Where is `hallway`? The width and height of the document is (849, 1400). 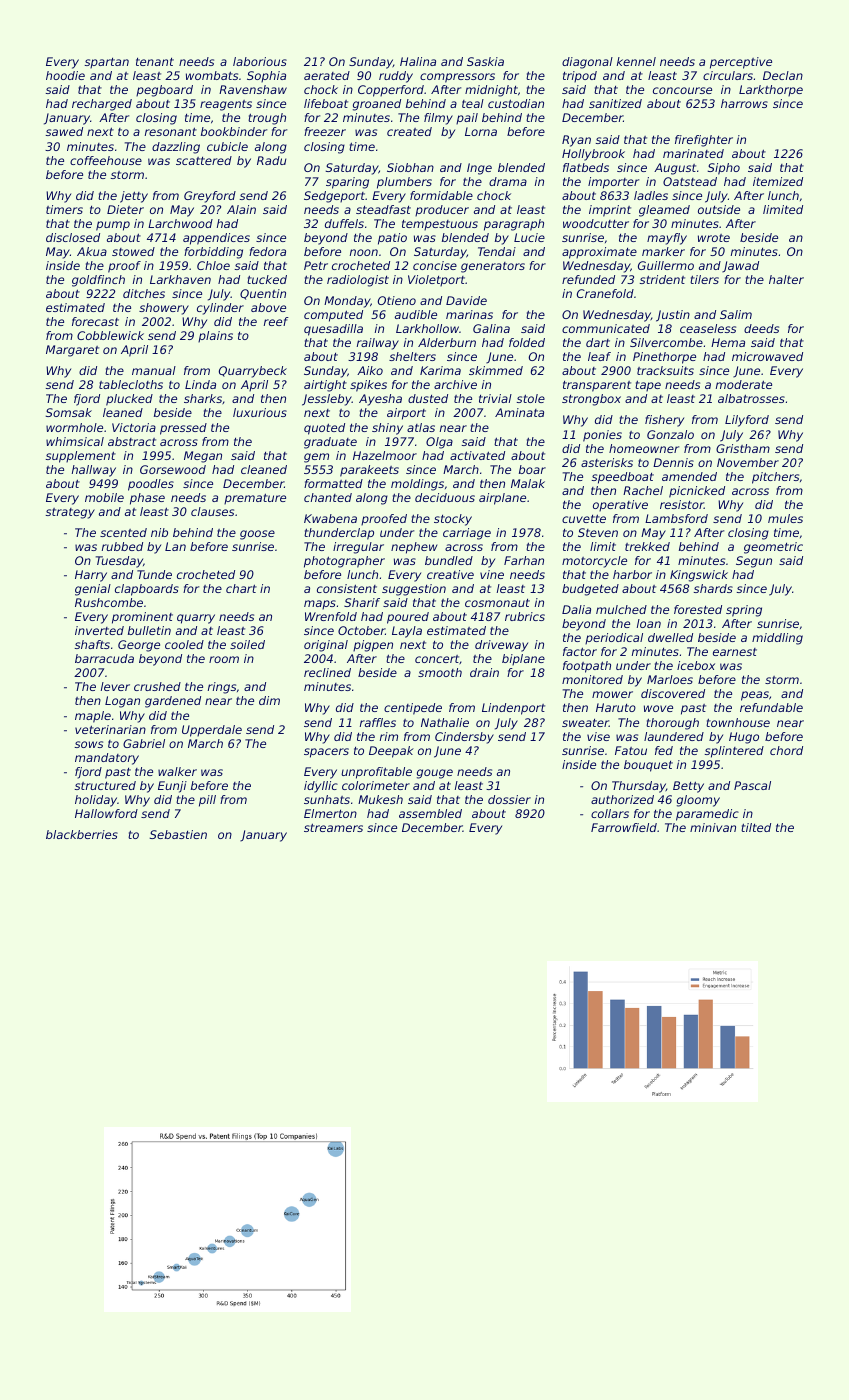
hallway is located at coordinates (94, 471).
